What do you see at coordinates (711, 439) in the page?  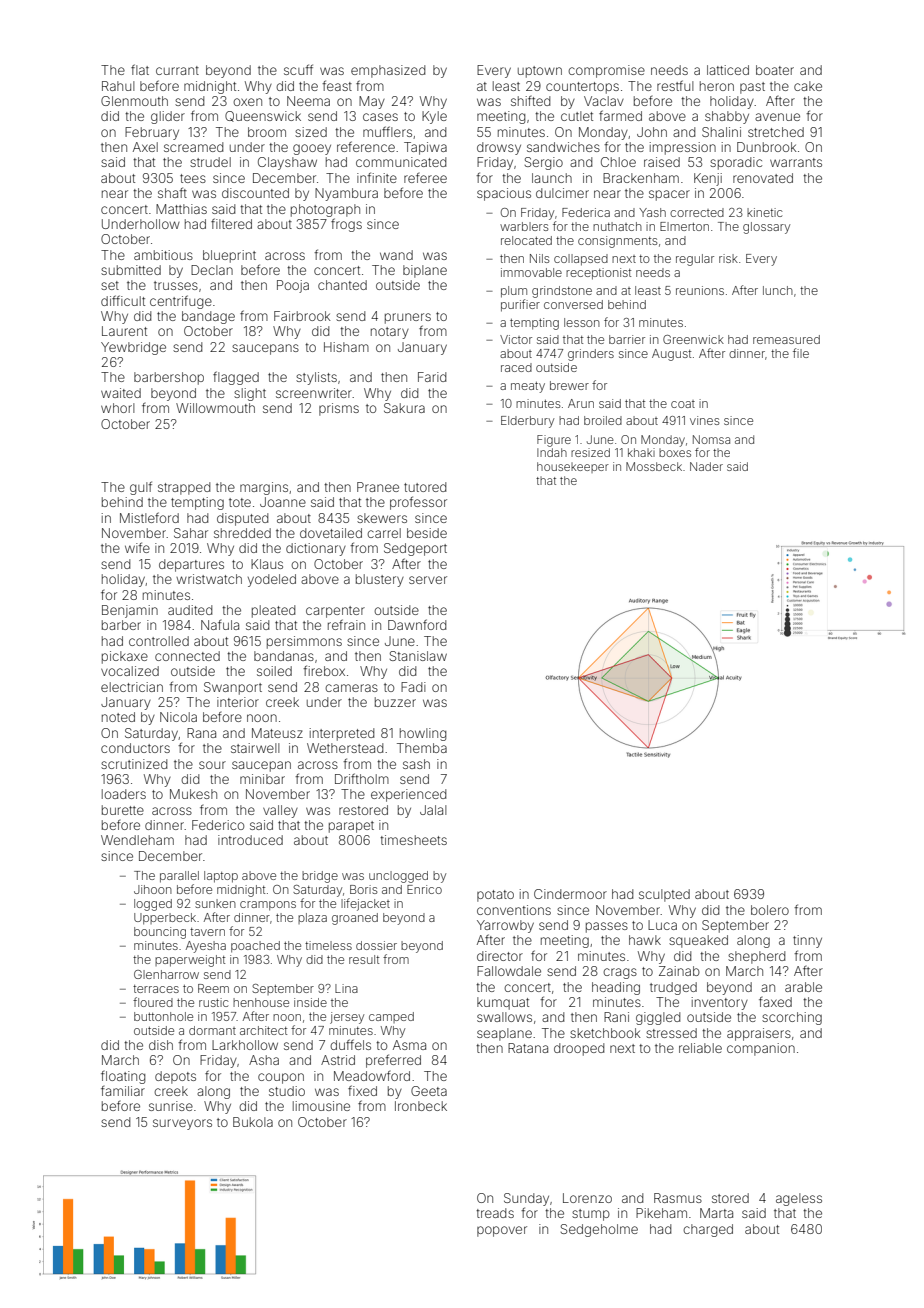 I see `Nomsa` at bounding box center [711, 439].
